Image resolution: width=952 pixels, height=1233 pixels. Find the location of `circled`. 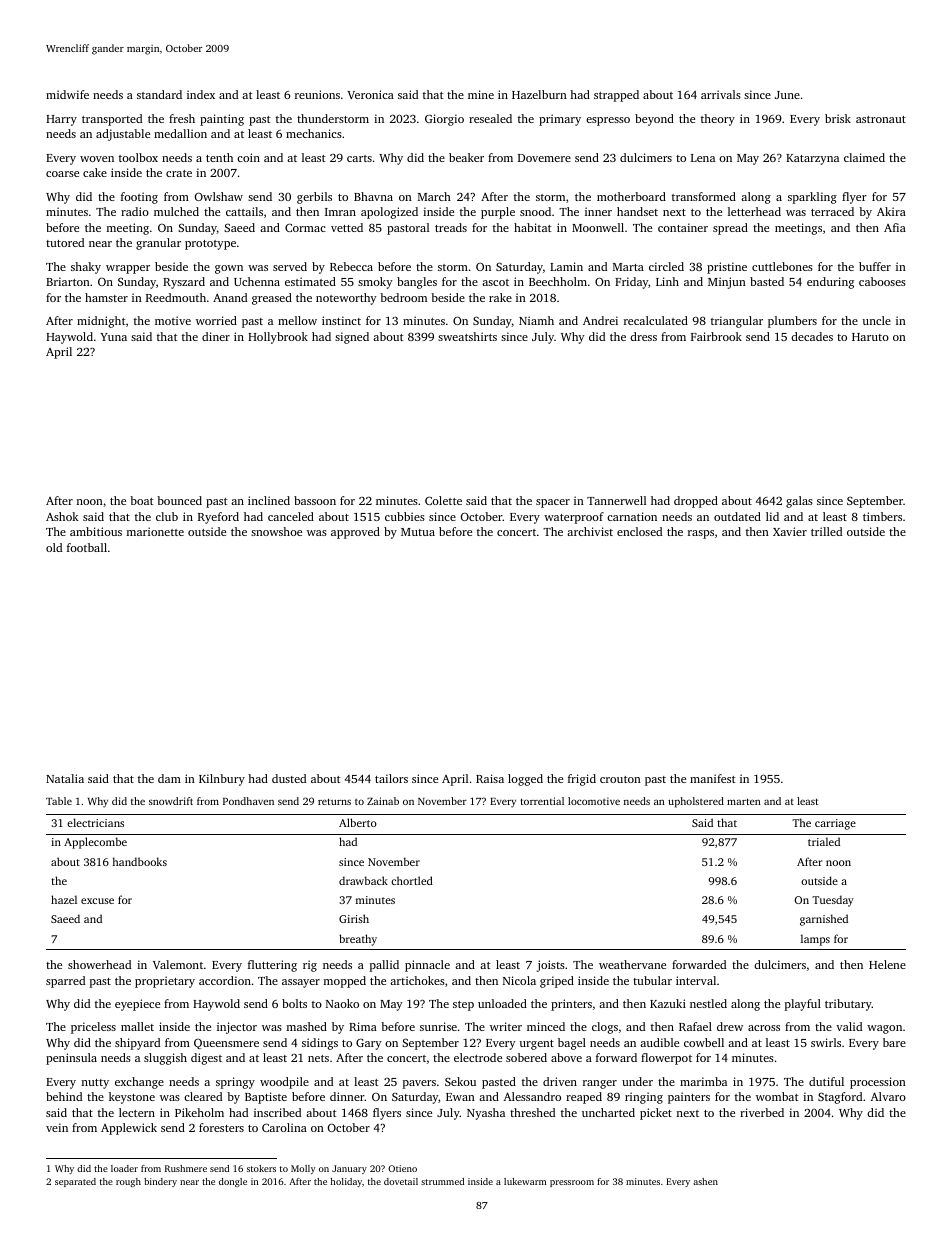

circled is located at coordinates (666, 266).
